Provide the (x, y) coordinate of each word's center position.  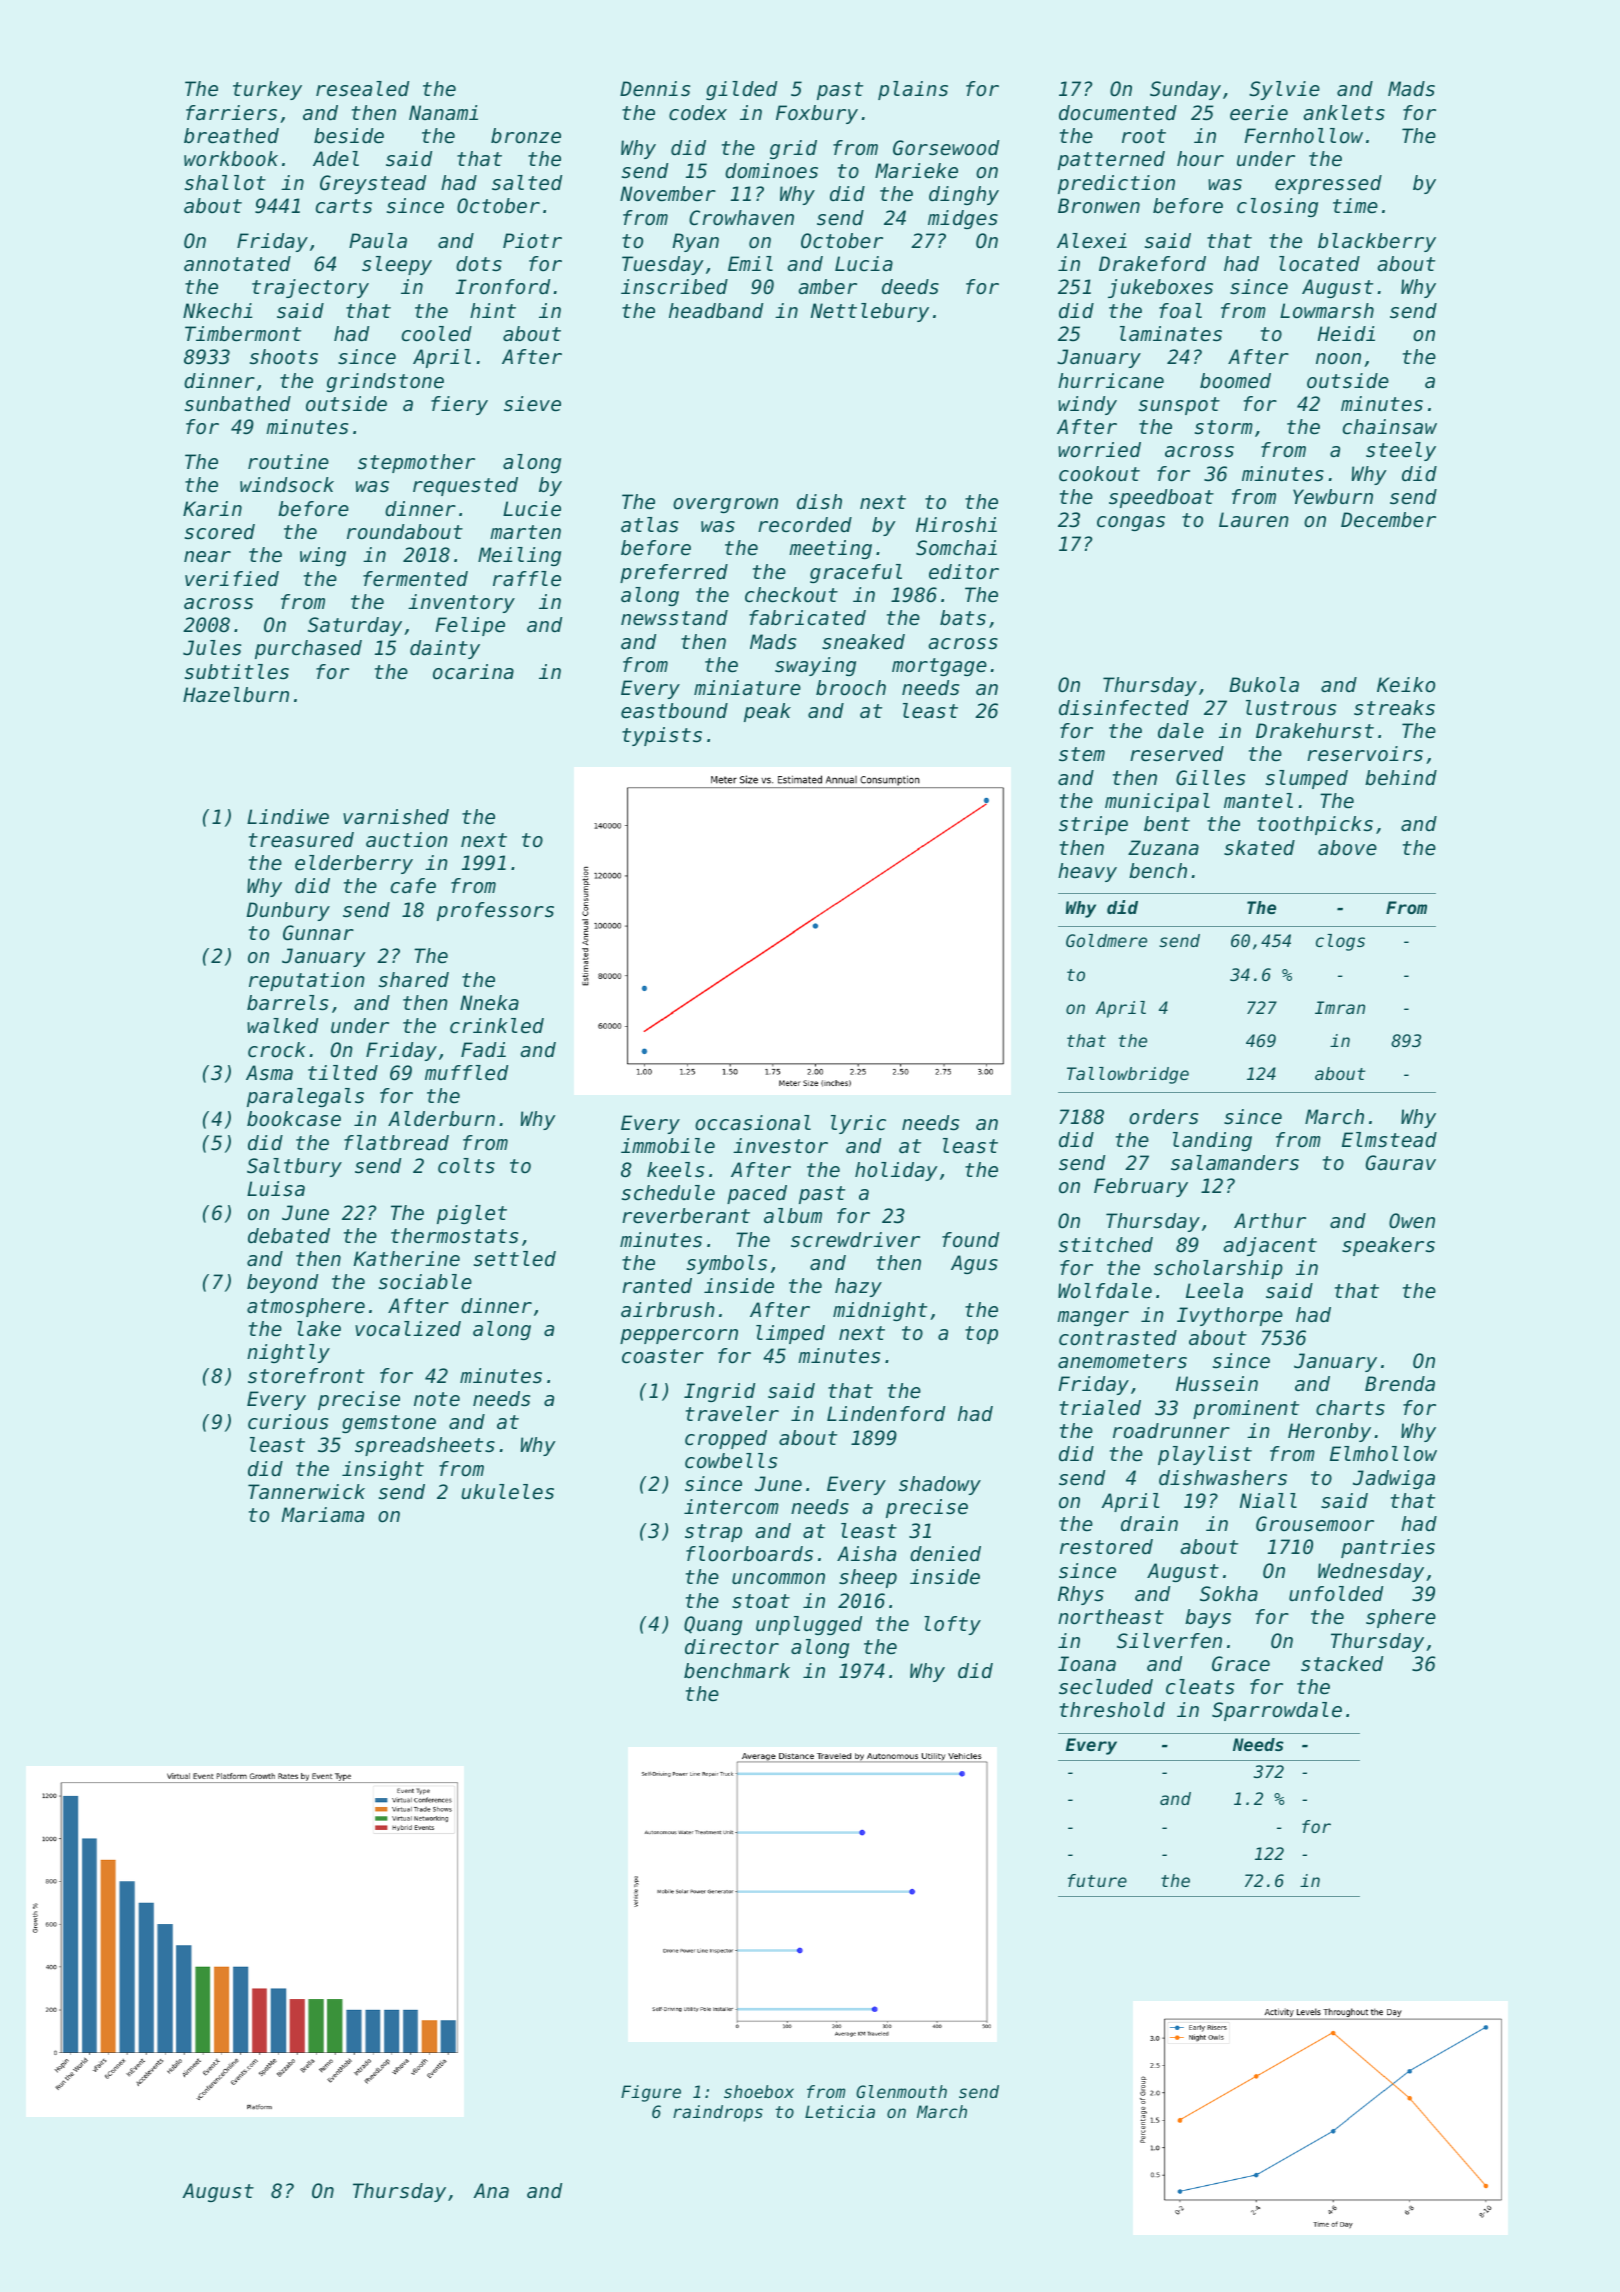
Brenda (1400, 1384)
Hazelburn (236, 695)
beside (349, 136)
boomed (1235, 381)
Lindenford (886, 1414)
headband (716, 311)
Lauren (1254, 519)
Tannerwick (306, 1492)
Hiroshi (956, 525)
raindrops (718, 2113)
